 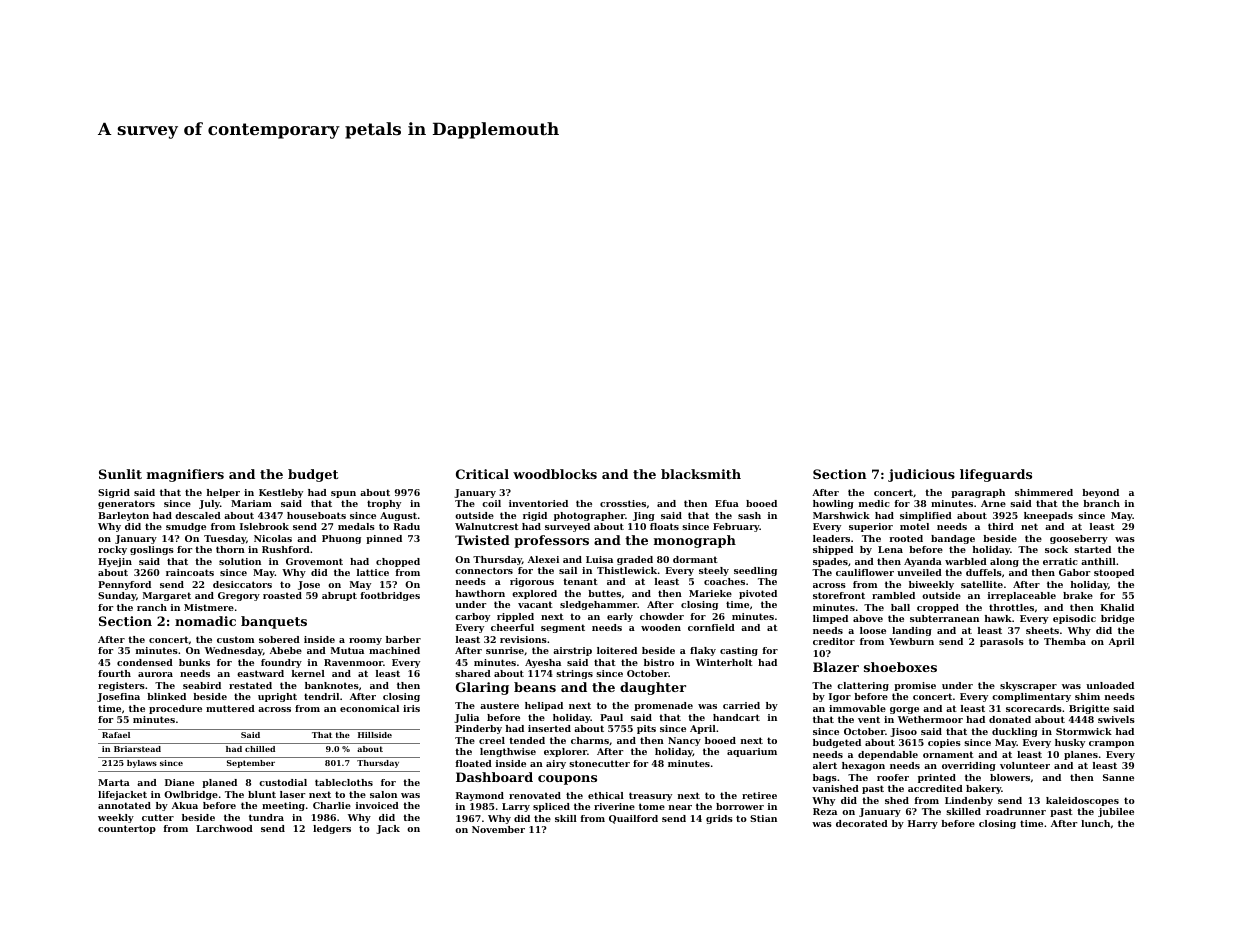 What do you see at coordinates (926, 516) in the page?
I see `simplified` at bounding box center [926, 516].
